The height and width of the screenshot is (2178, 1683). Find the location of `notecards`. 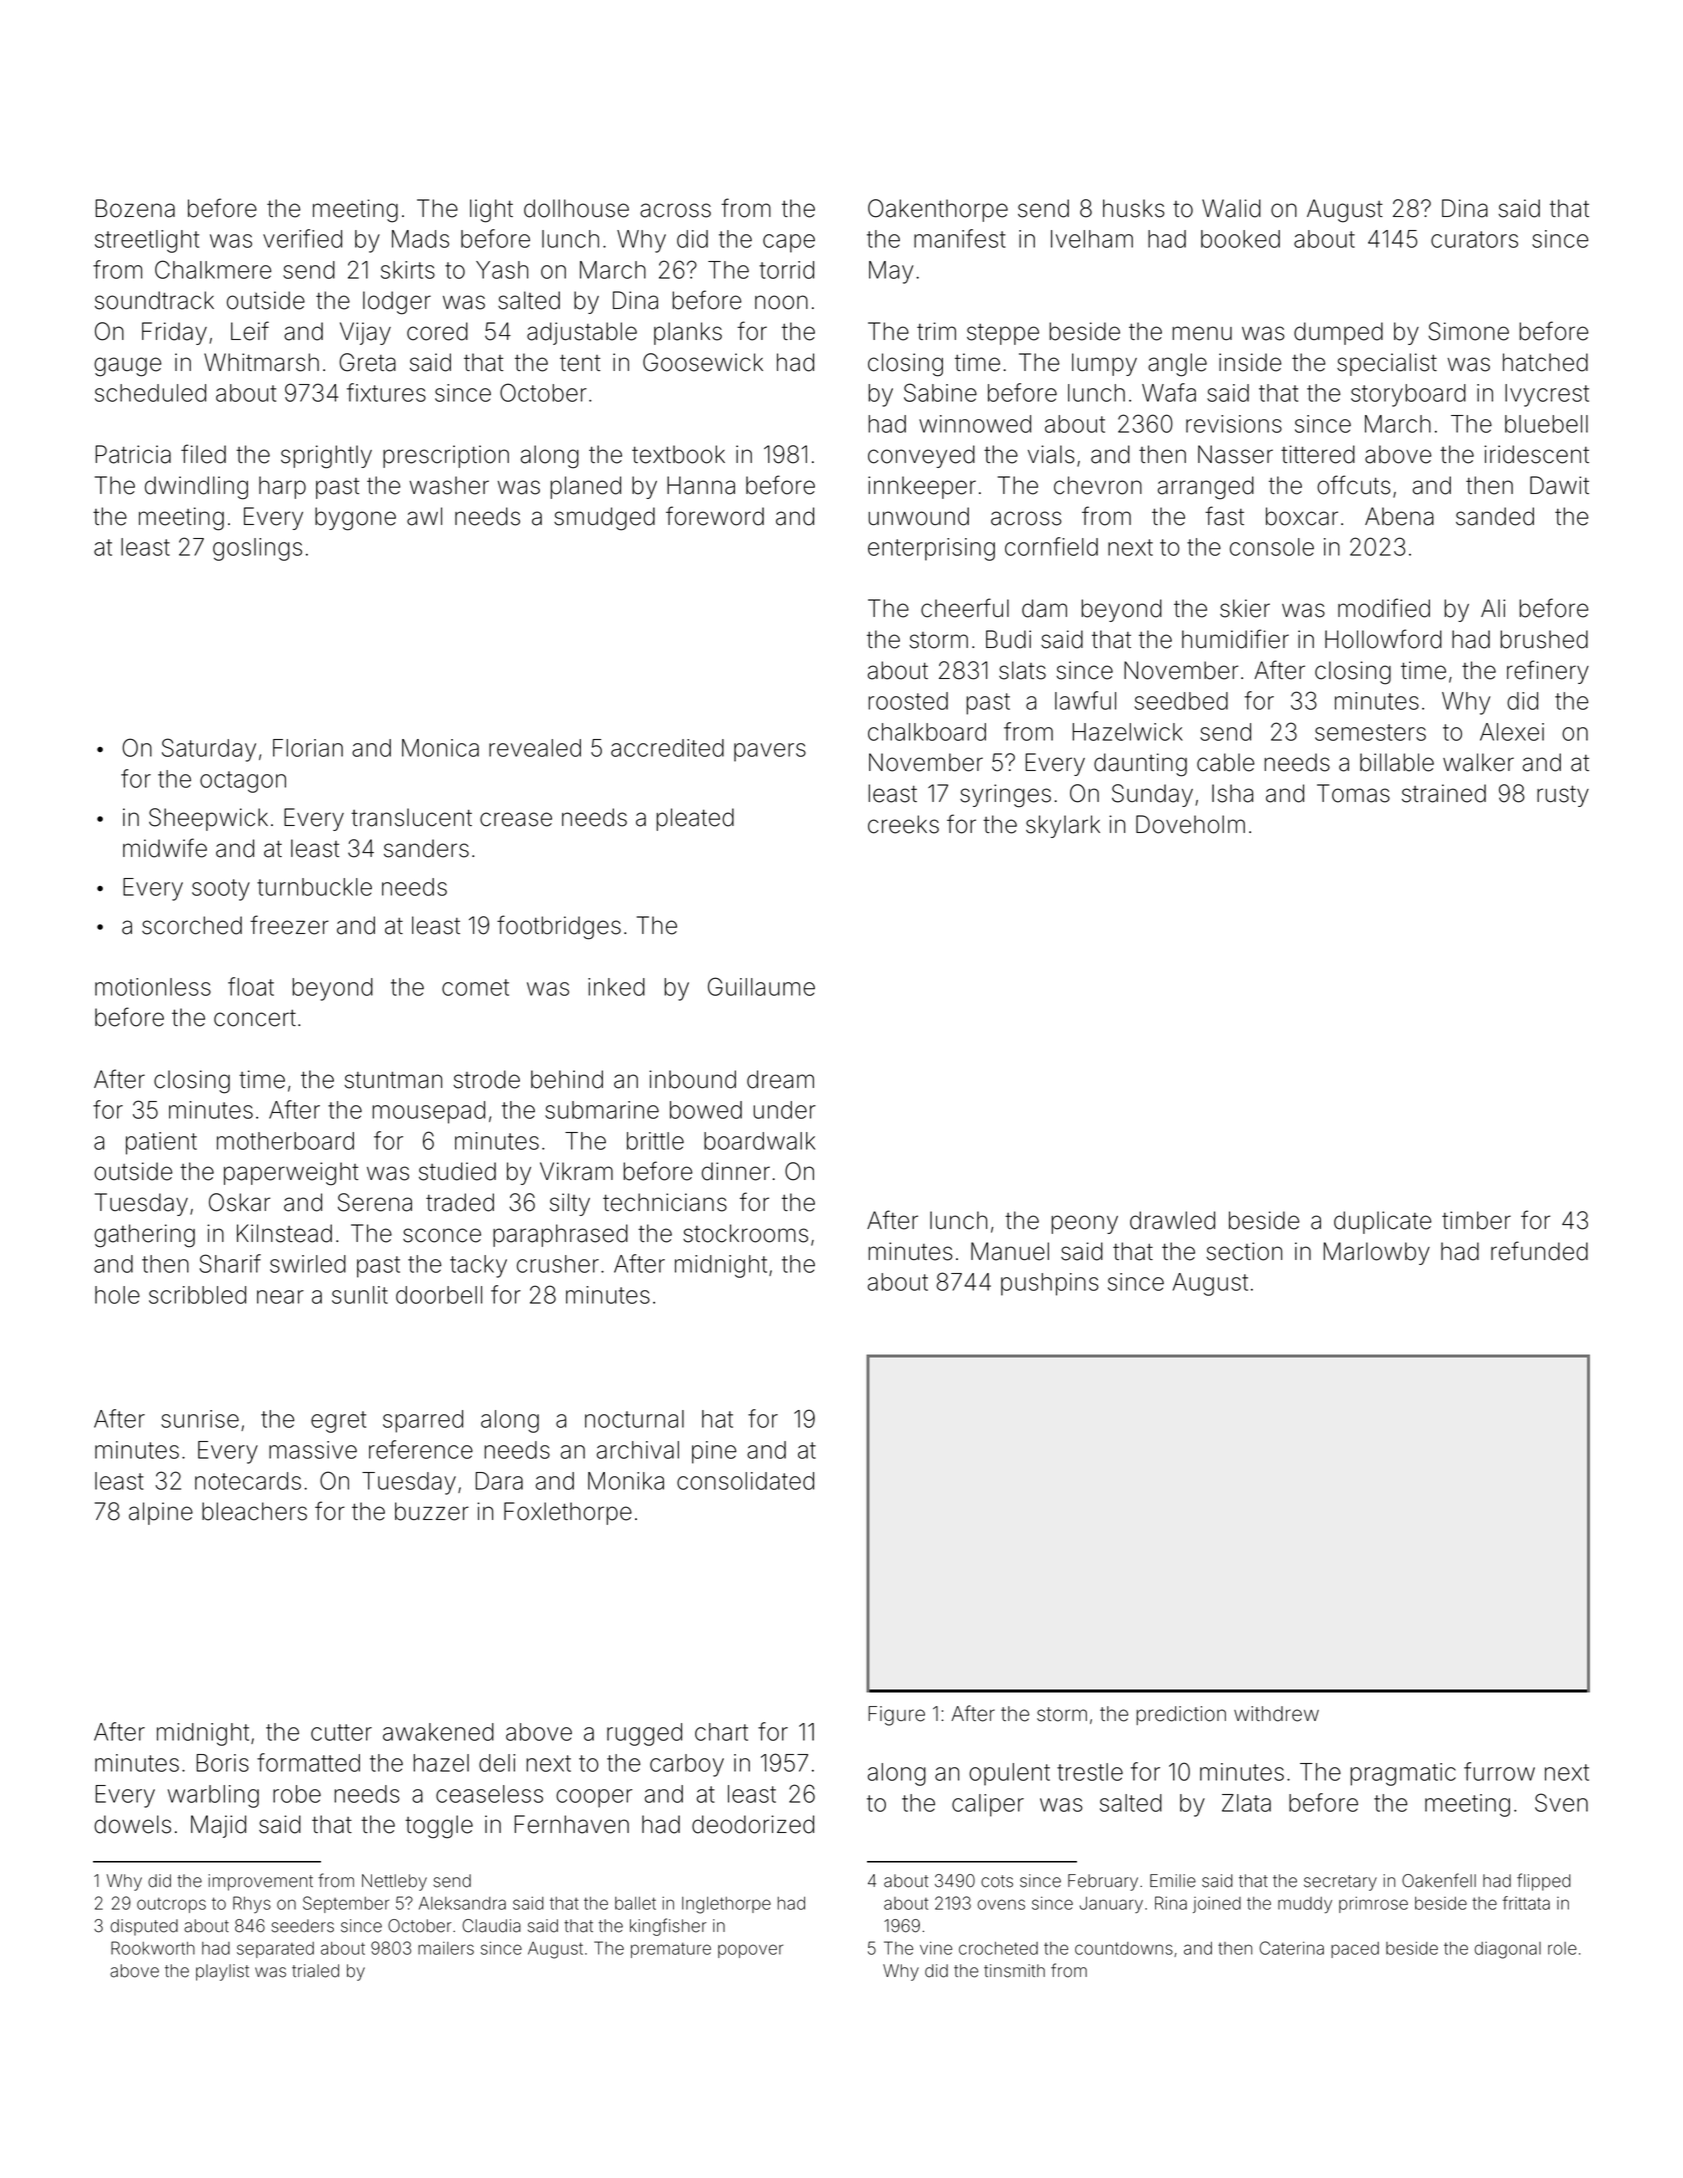

notecards is located at coordinates (248, 1481).
